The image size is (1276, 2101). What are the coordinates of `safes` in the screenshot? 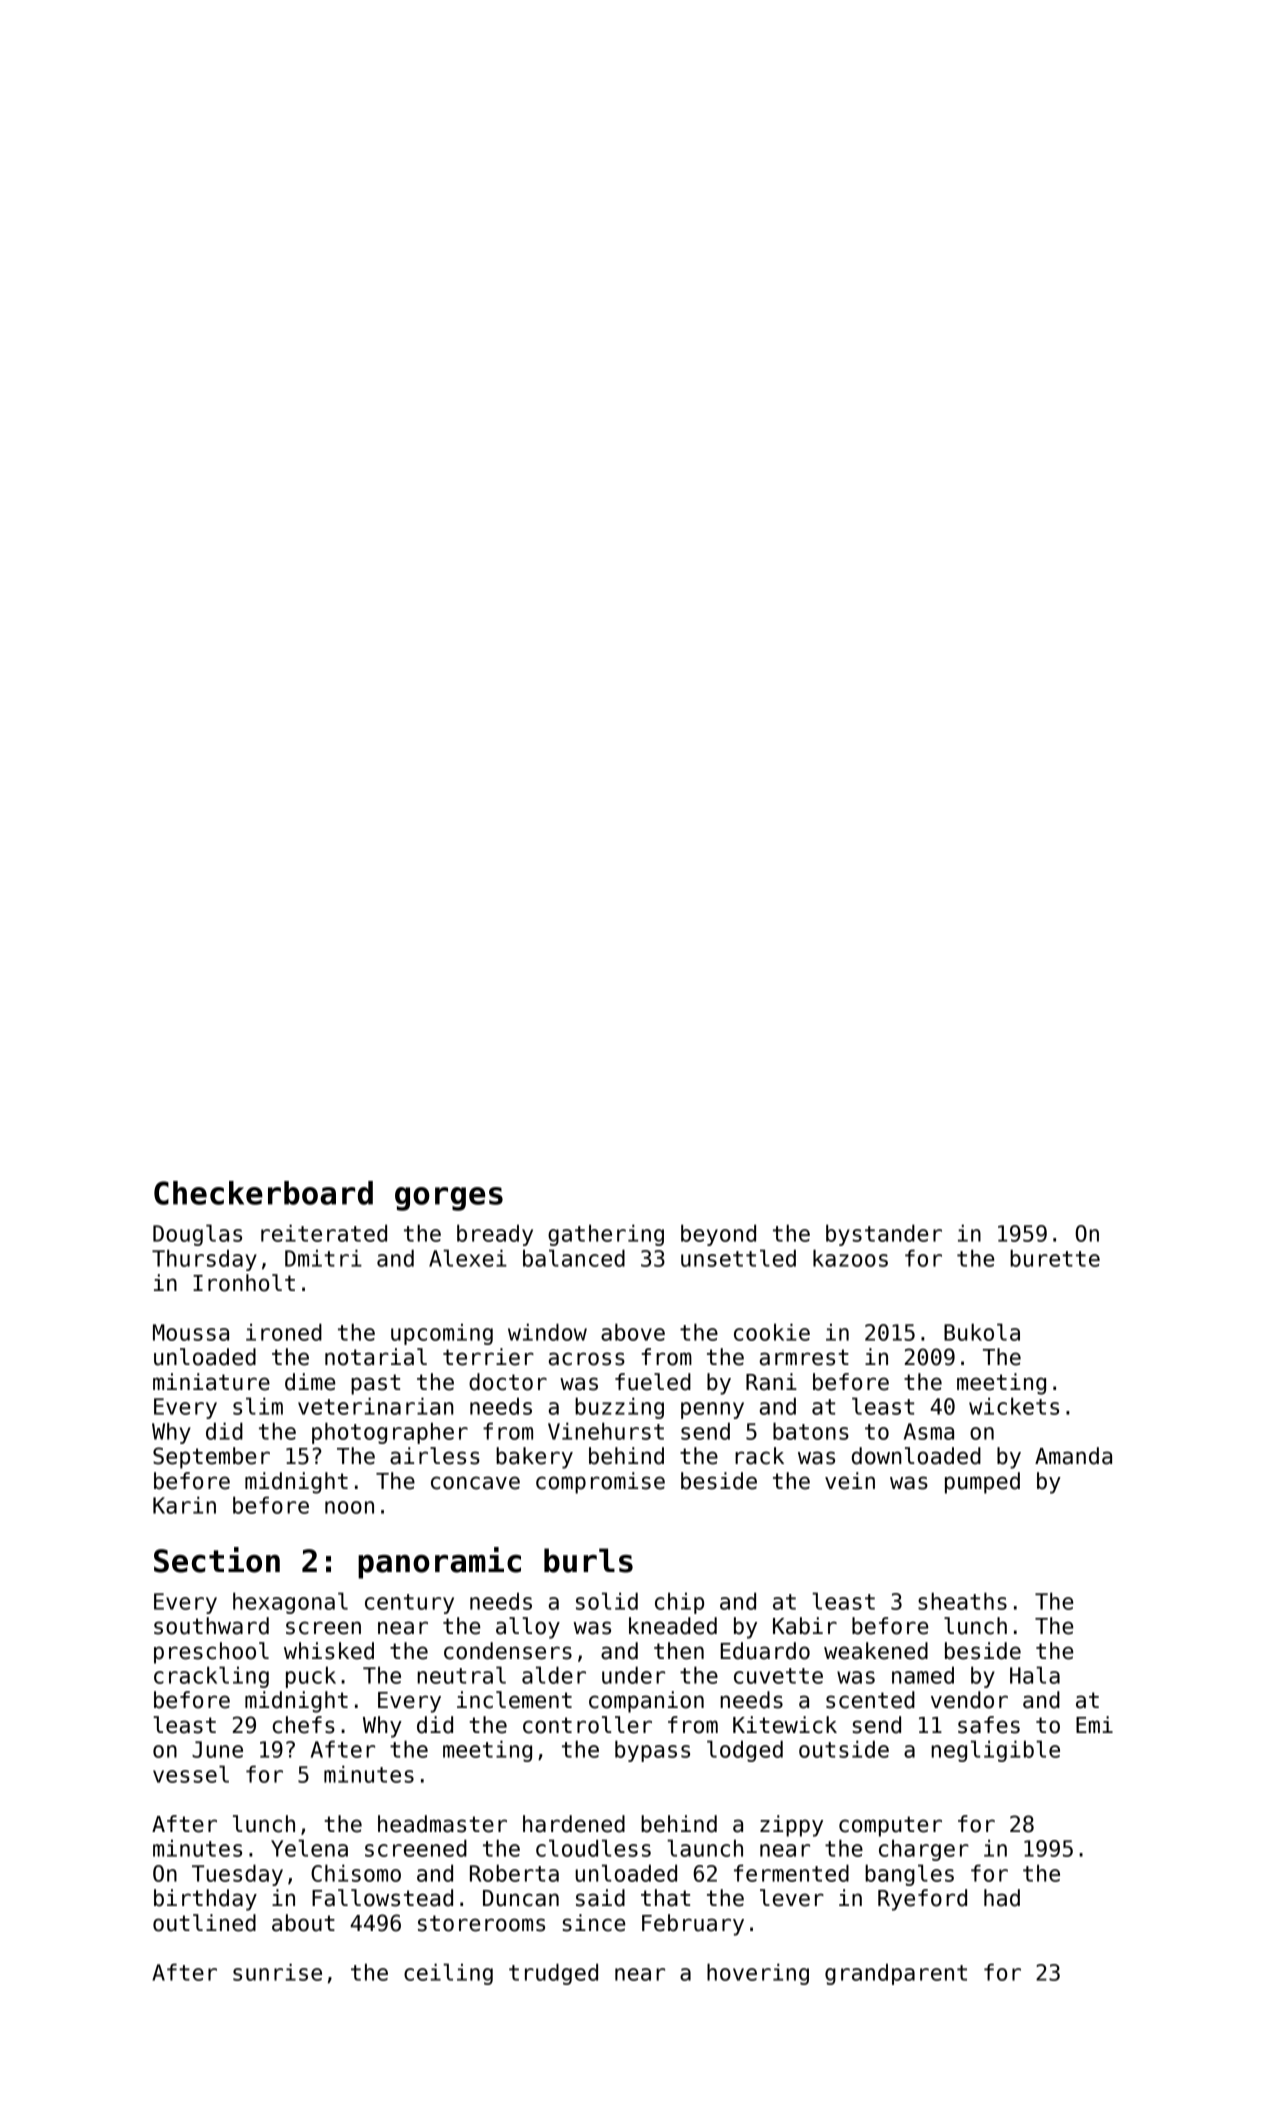 It's located at (989, 1725).
